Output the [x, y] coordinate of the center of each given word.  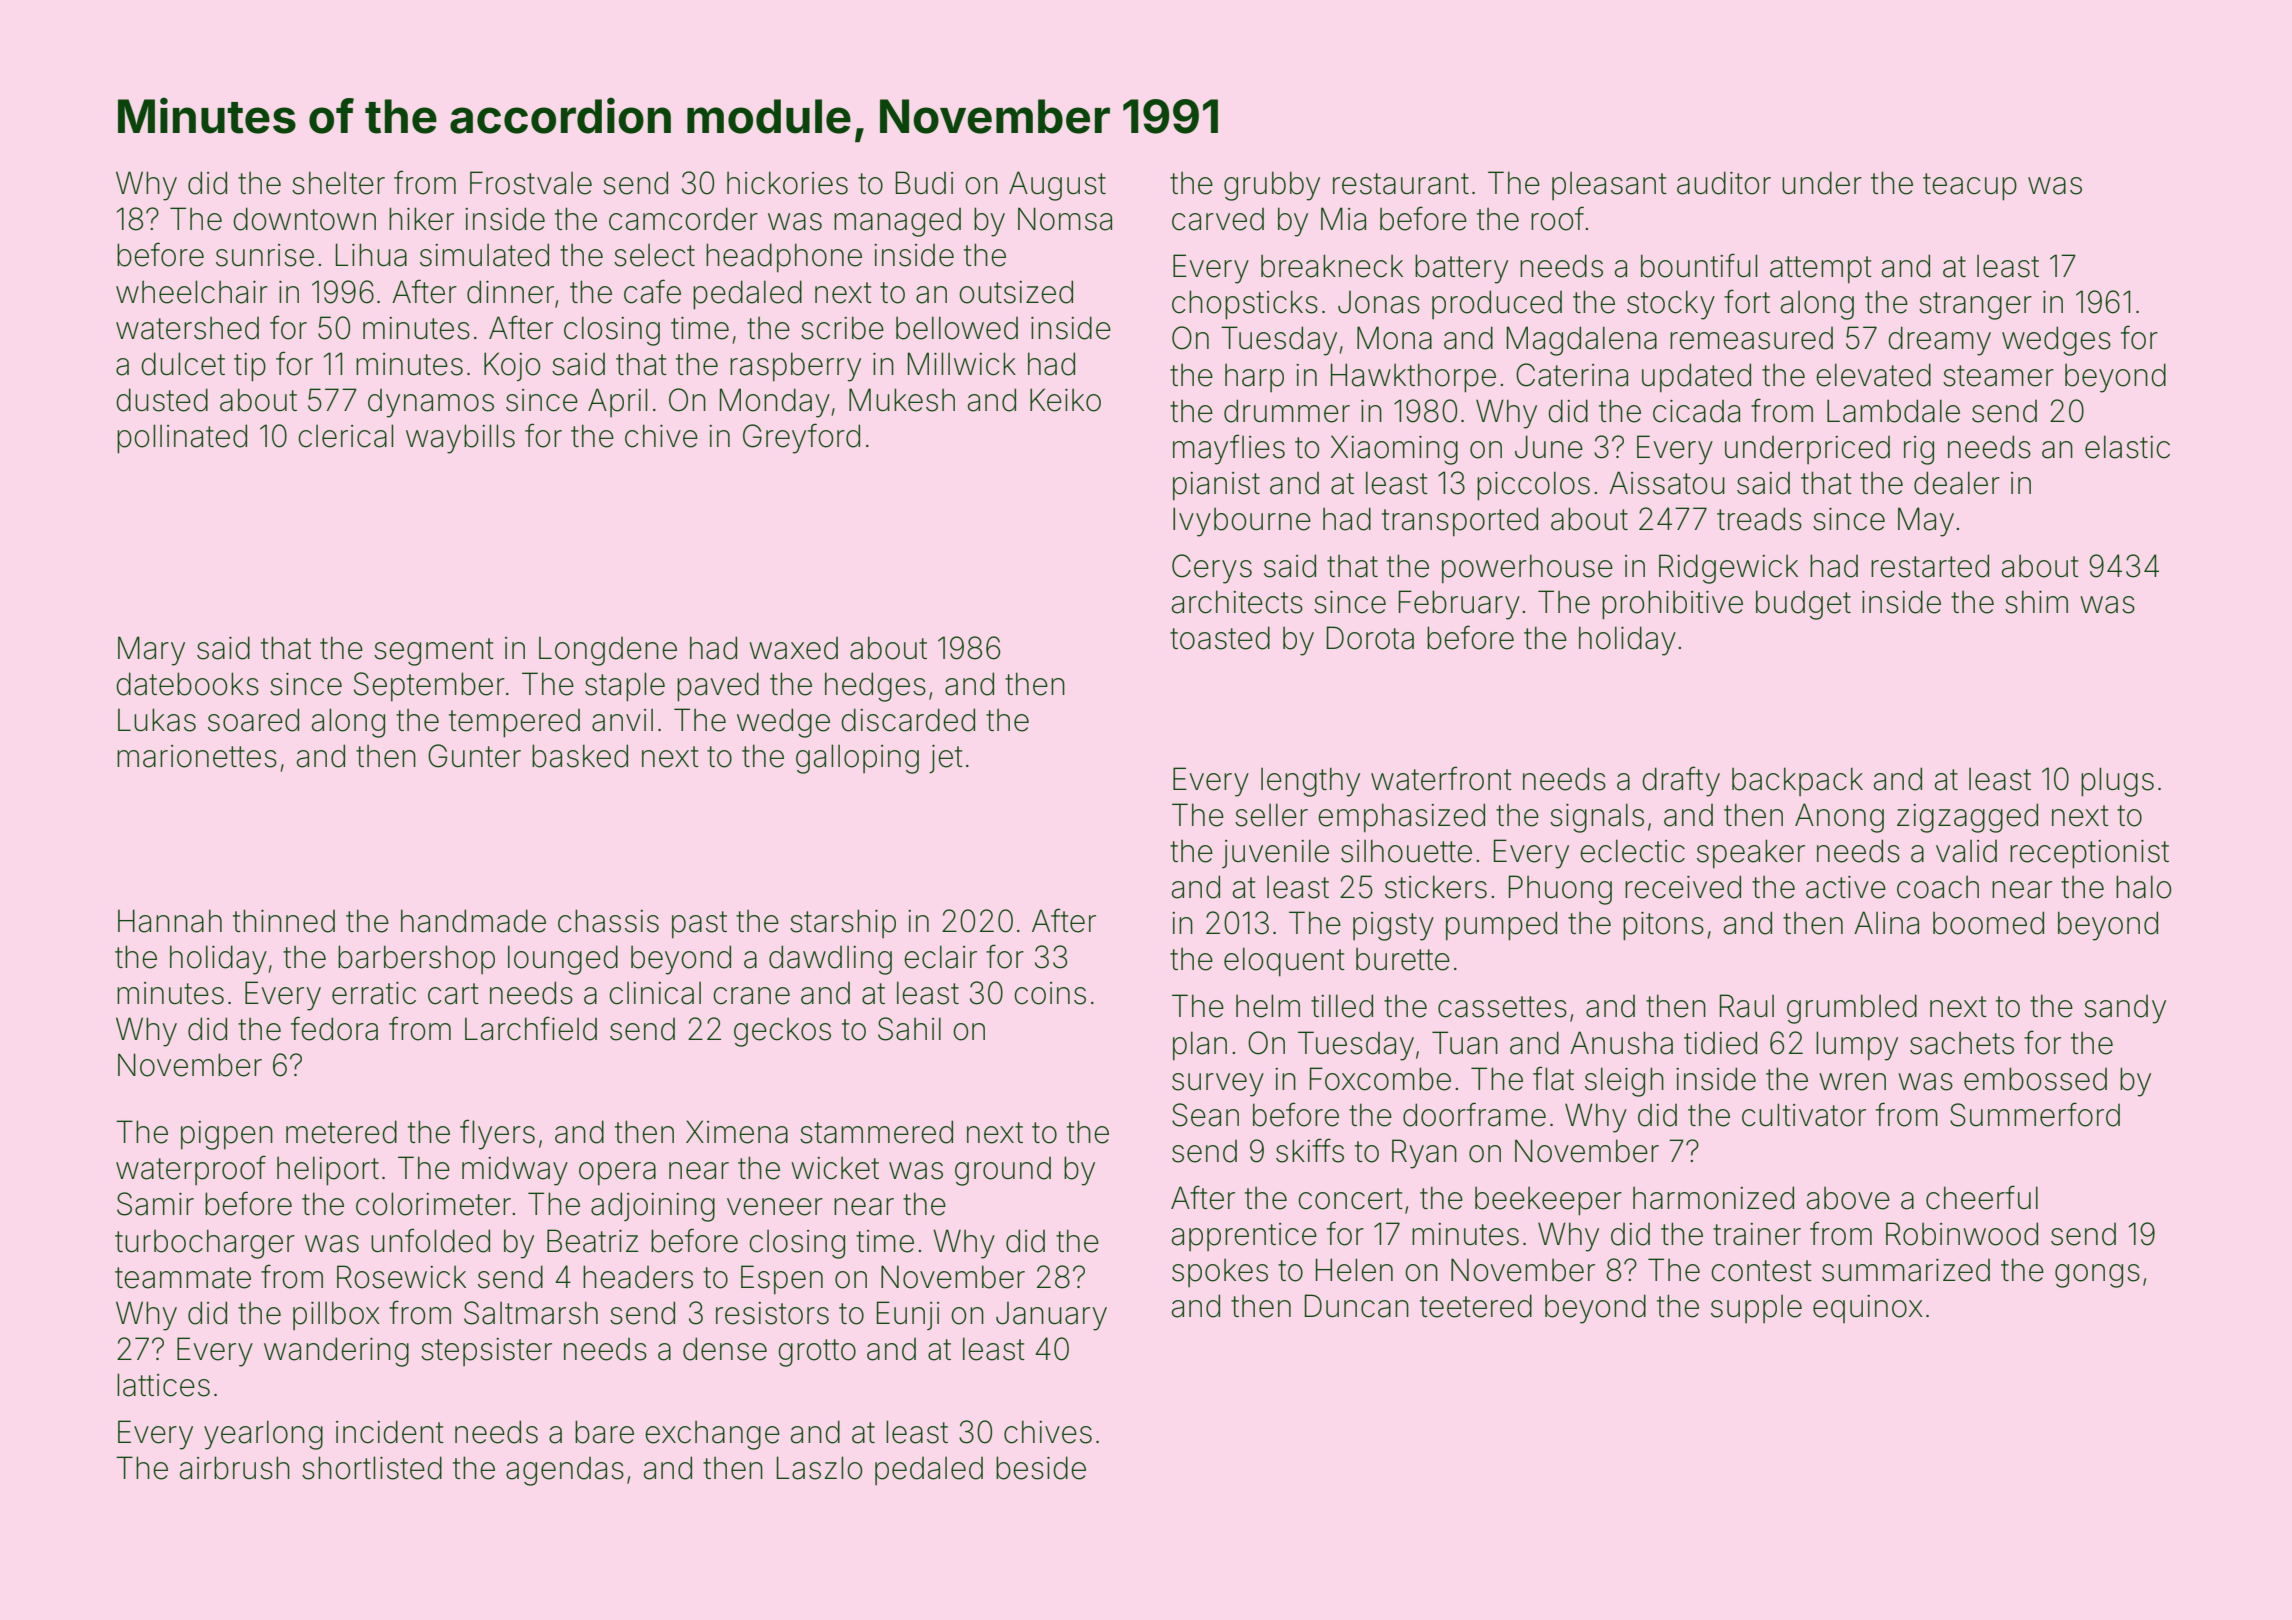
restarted [1930, 566]
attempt [1821, 269]
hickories [787, 183]
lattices [163, 1385]
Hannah [170, 921]
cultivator [1804, 1115]
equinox [1868, 1309]
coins [1050, 993]
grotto [817, 1353]
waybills [460, 439]
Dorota [1370, 638]
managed [897, 222]
